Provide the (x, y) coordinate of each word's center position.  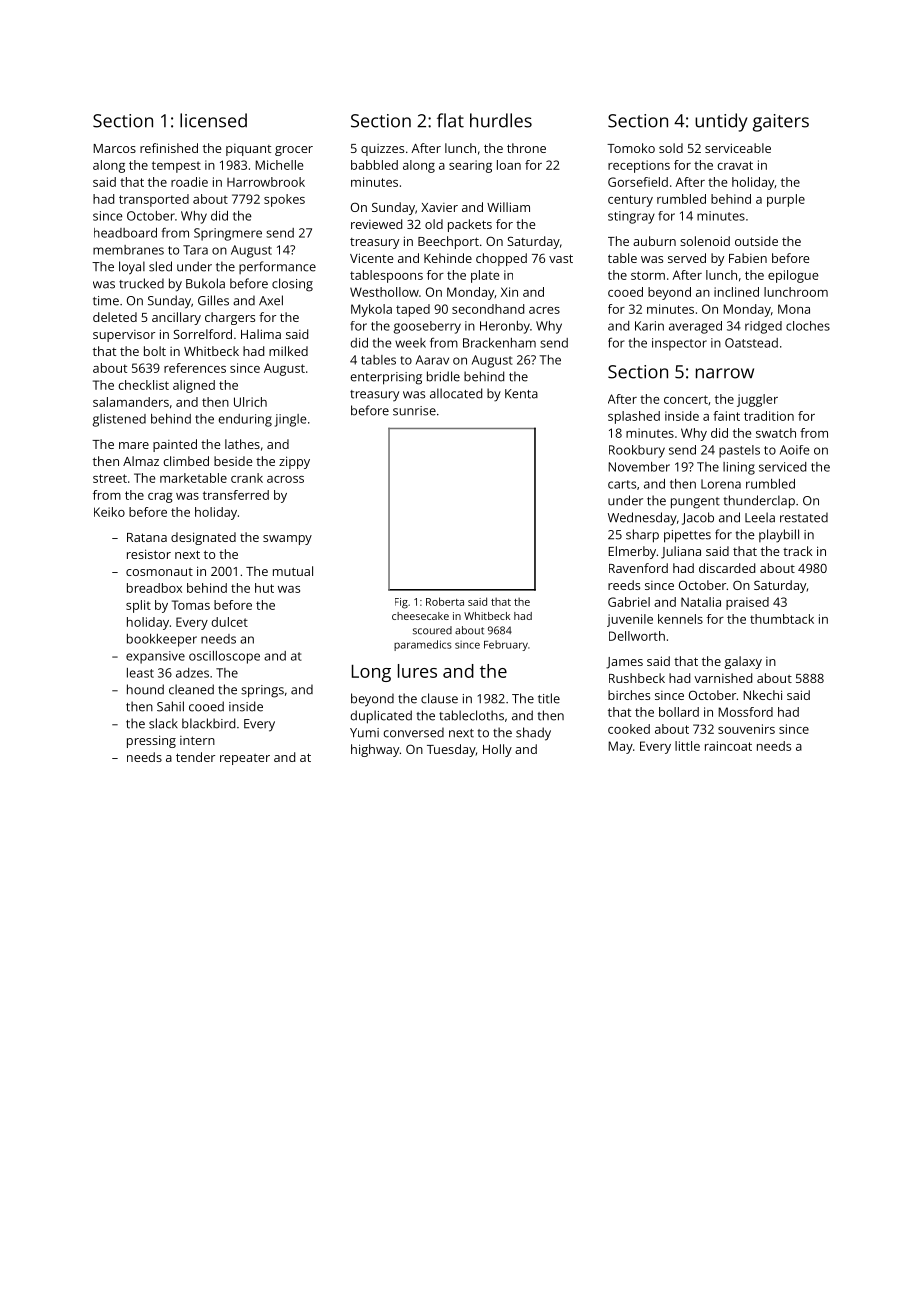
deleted (115, 317)
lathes (242, 444)
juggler (757, 400)
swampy (287, 540)
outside (756, 241)
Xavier (439, 207)
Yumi (364, 733)
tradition (769, 416)
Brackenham (499, 343)
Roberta (445, 601)
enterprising (386, 378)
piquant (248, 150)
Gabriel (629, 602)
